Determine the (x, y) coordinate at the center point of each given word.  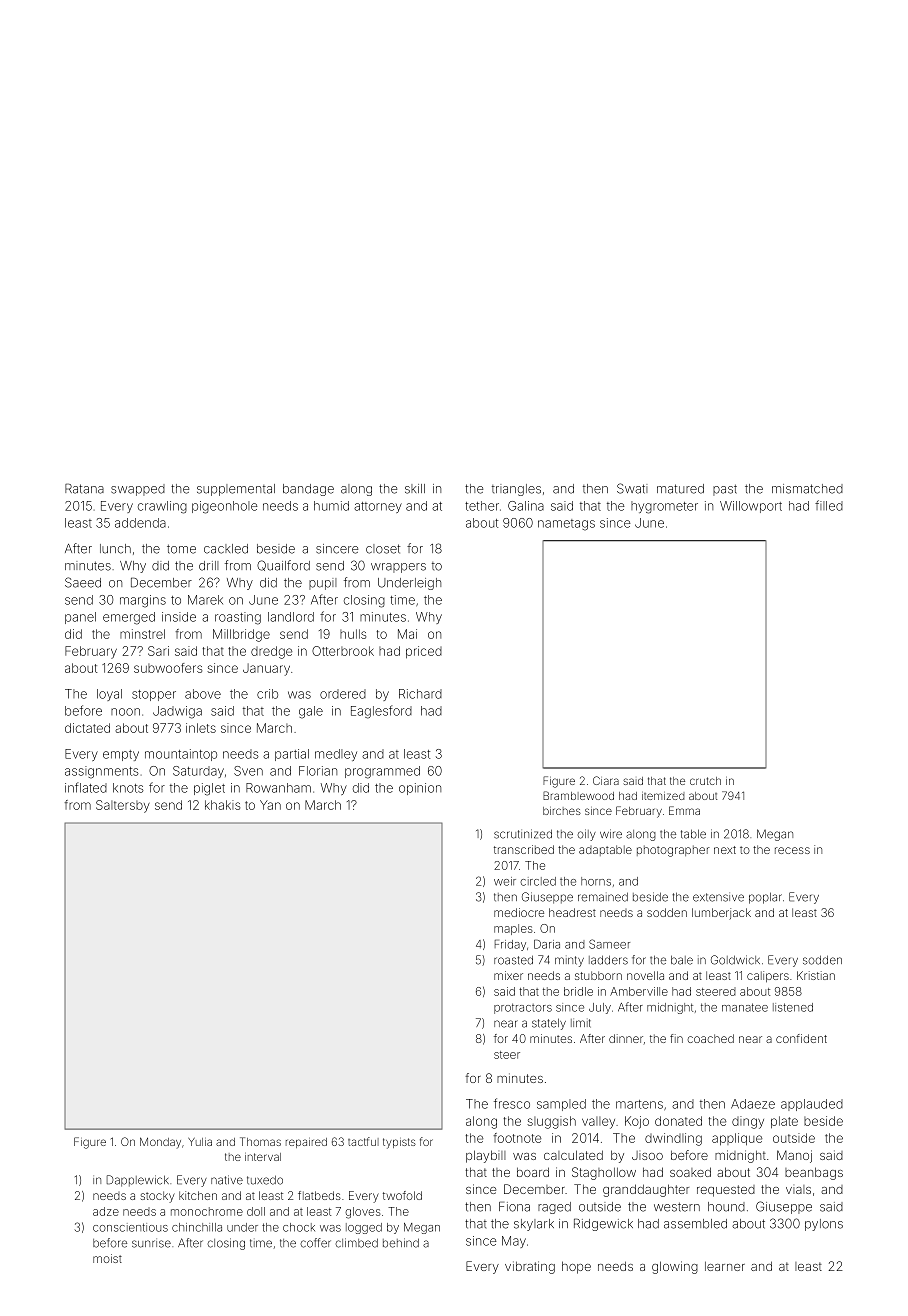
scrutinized (523, 834)
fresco (512, 1103)
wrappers (398, 568)
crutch (705, 781)
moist (107, 1258)
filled (829, 505)
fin (676, 1038)
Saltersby (123, 806)
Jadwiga (177, 712)
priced (424, 652)
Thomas (260, 1141)
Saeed (83, 582)
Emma (684, 810)
